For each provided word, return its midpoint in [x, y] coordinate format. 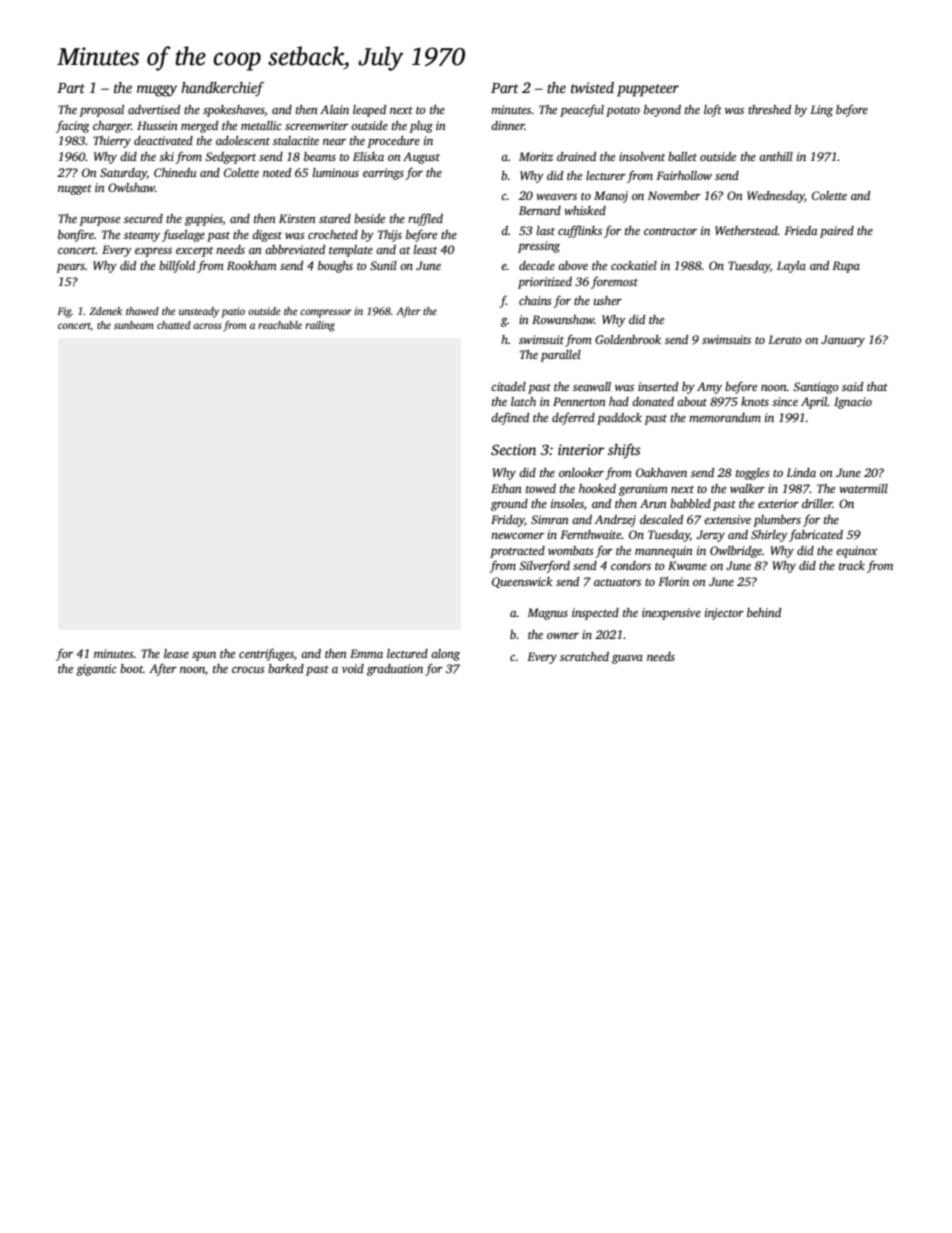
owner [563, 636]
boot [131, 668]
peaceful [582, 110]
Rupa [846, 267]
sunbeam [134, 325]
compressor [326, 313]
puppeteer [648, 90]
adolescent [243, 140]
